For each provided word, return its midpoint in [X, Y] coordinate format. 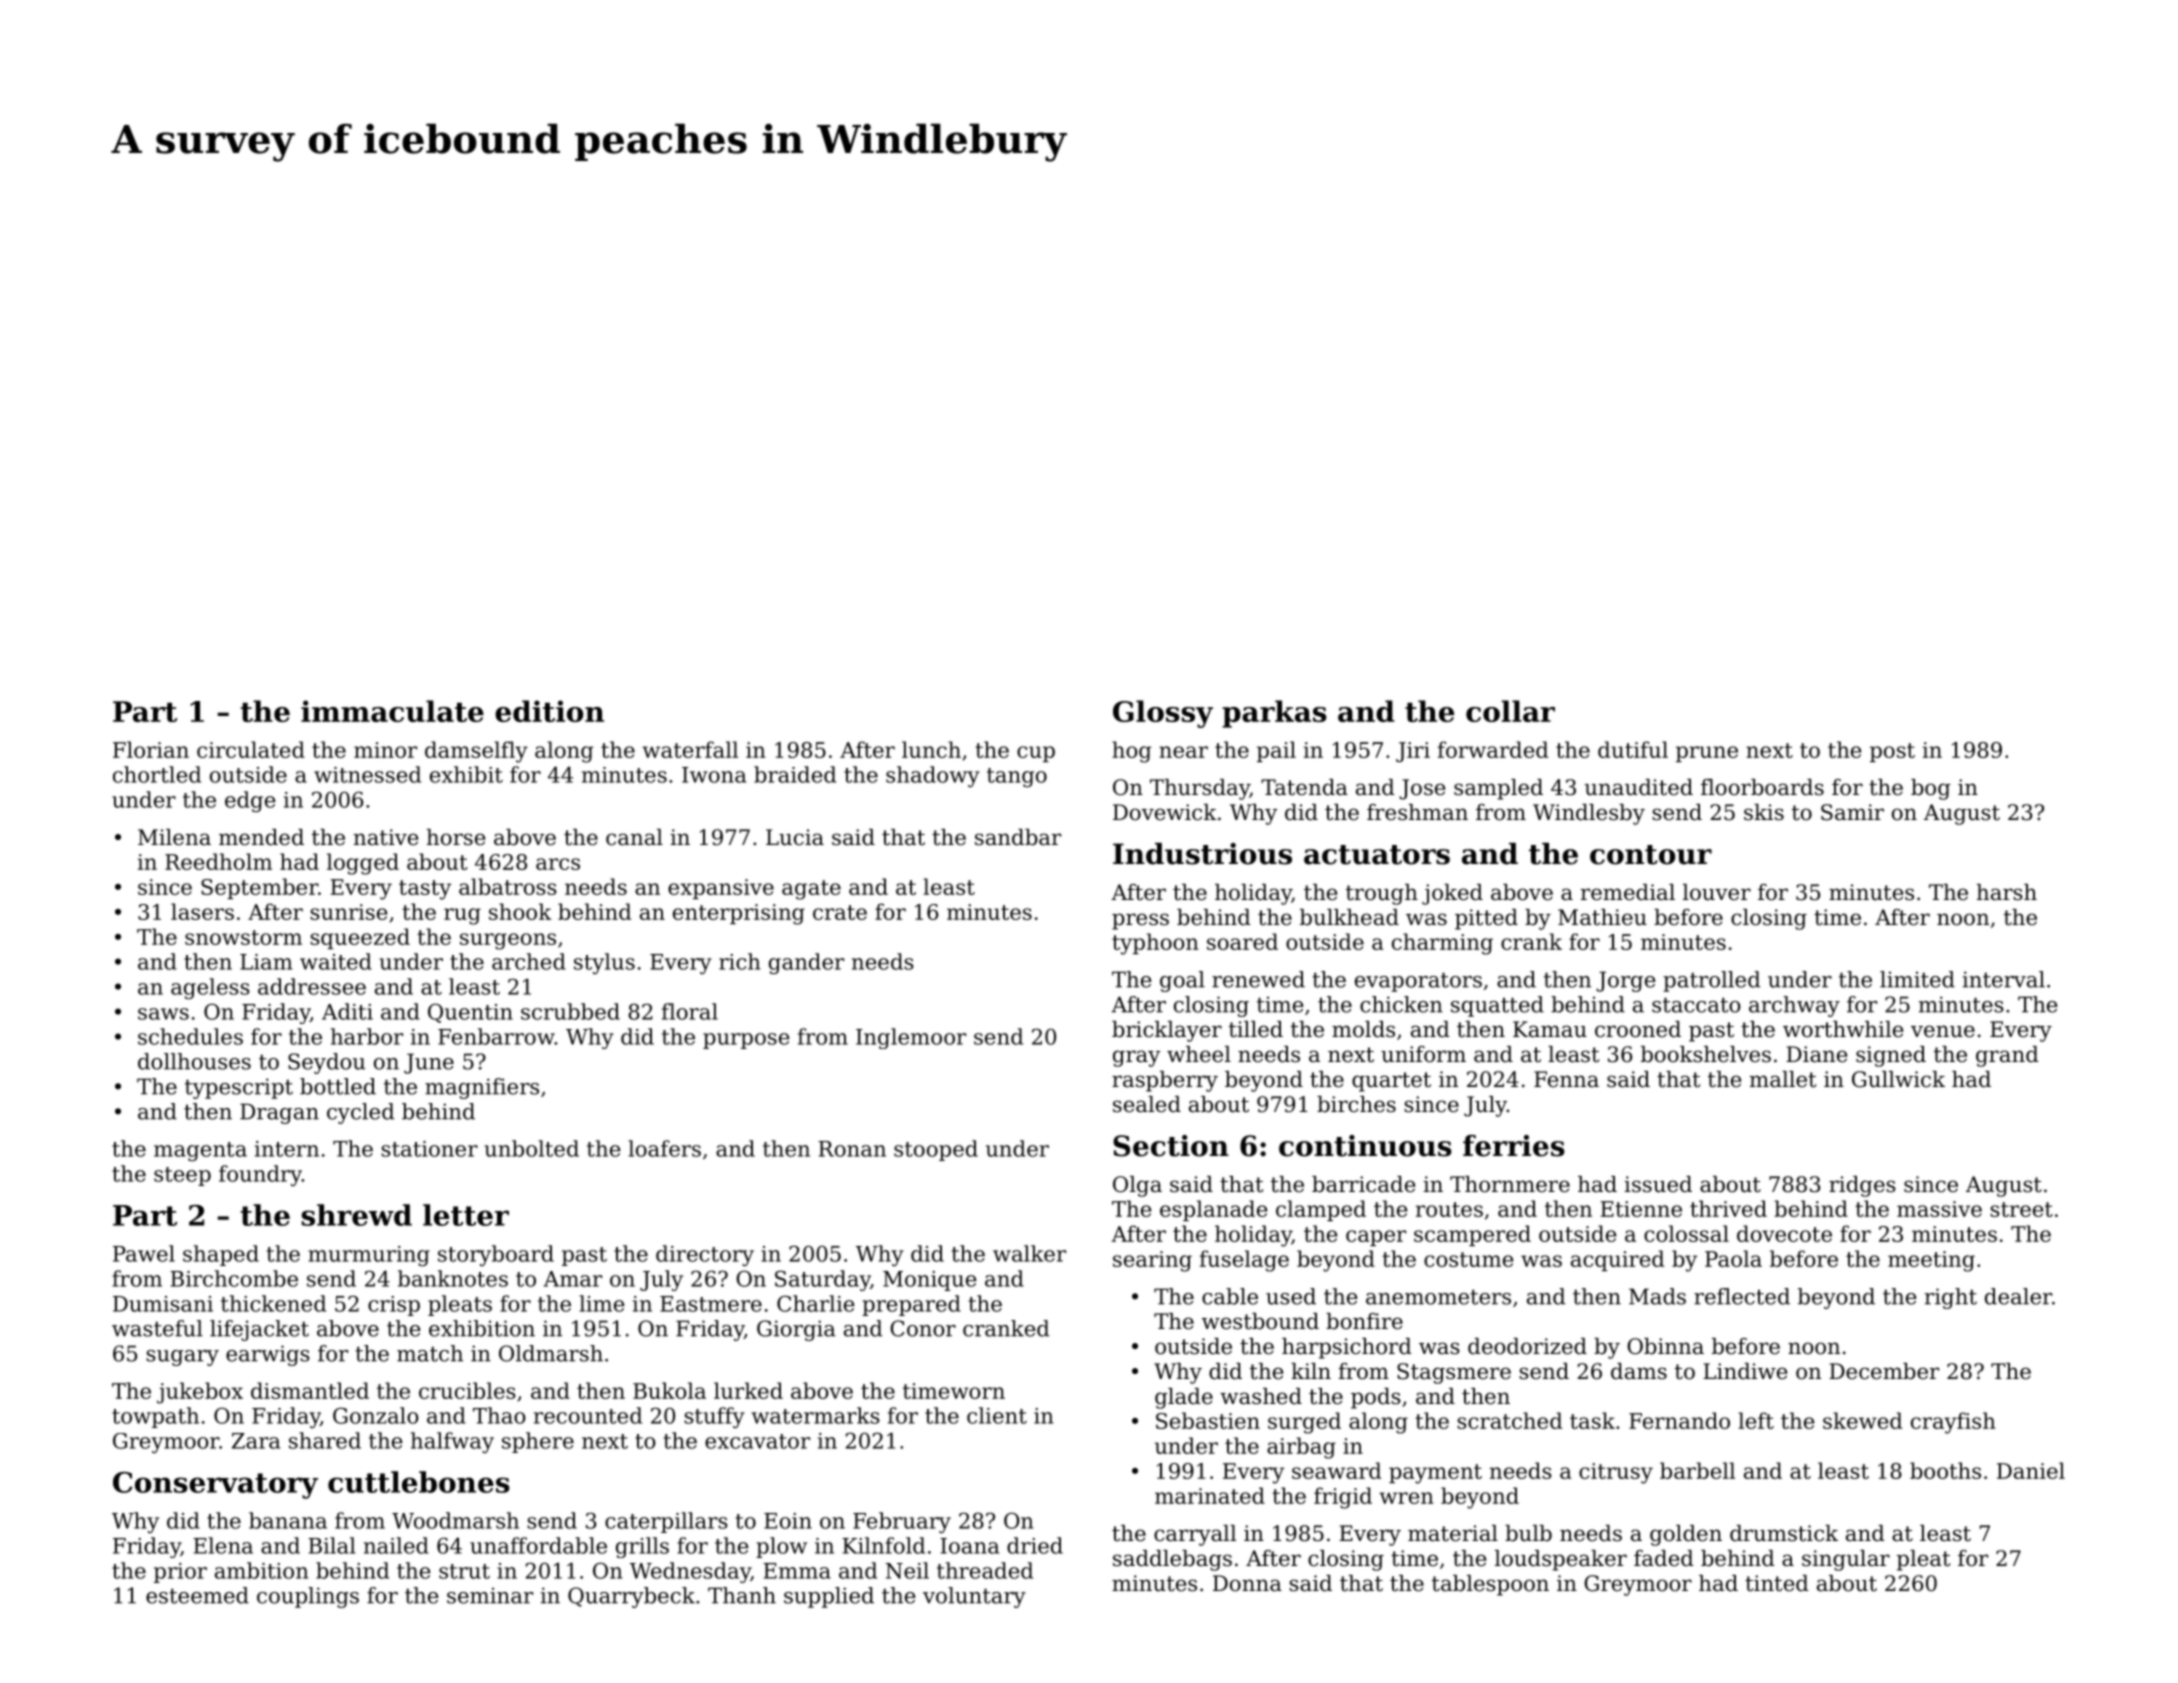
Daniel [2031, 1470]
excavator [757, 1441]
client [997, 1415]
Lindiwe [1745, 1371]
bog [1931, 789]
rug [462, 916]
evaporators [1418, 982]
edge [250, 801]
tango [1017, 777]
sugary [182, 1358]
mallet [1783, 1079]
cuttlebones [419, 1482]
